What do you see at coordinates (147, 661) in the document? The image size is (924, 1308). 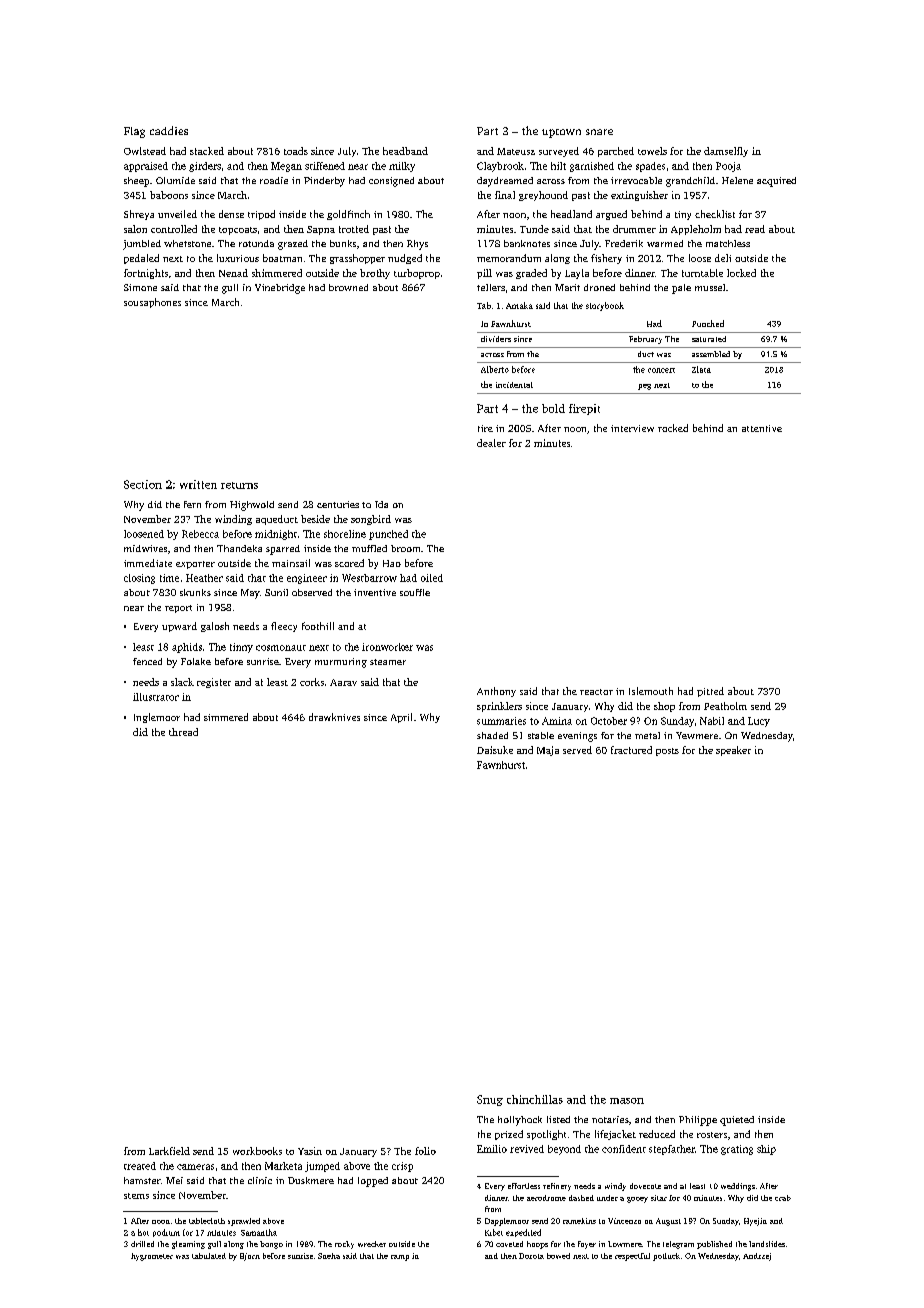 I see `fenced` at bounding box center [147, 661].
